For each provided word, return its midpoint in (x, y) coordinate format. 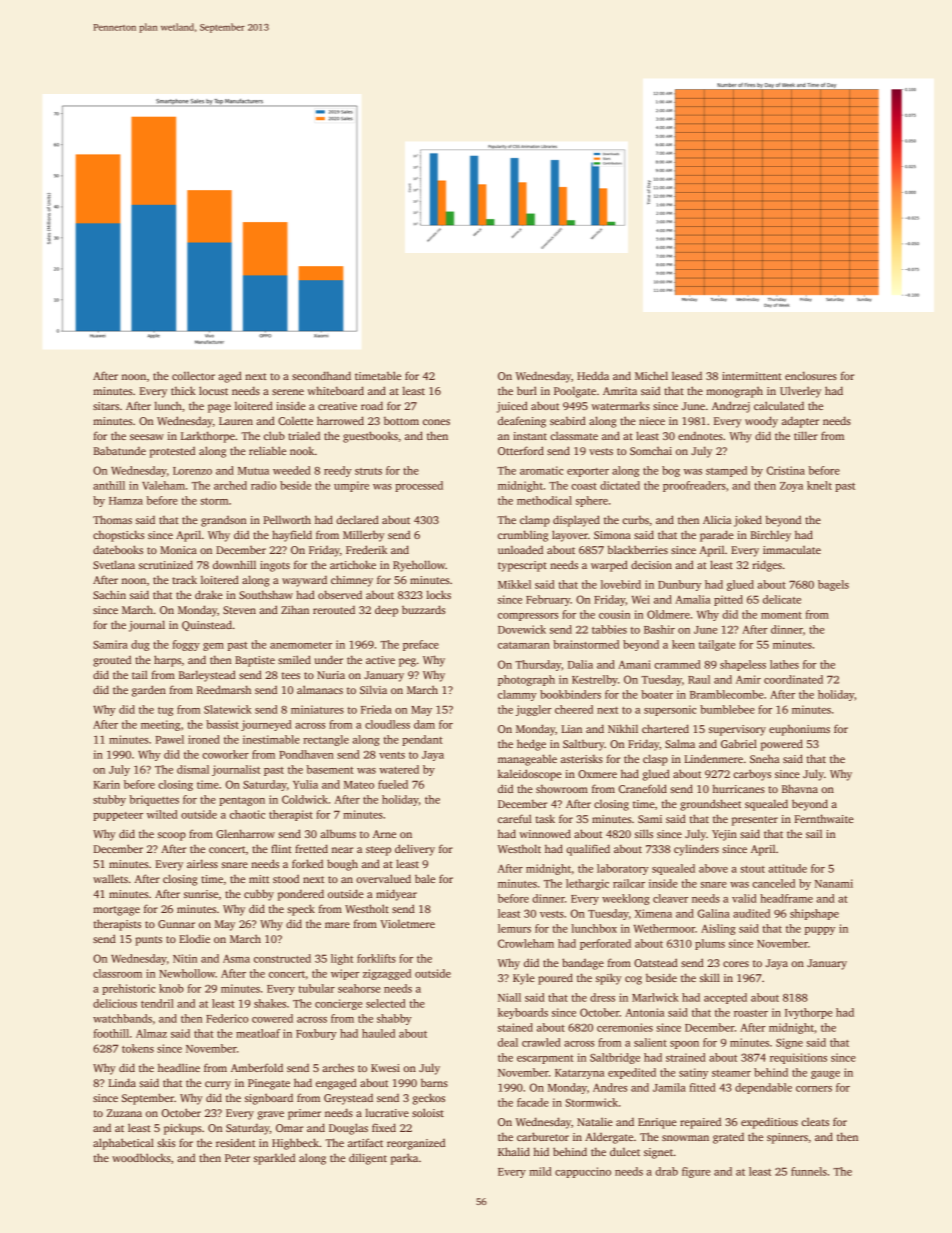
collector (193, 375)
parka (404, 1159)
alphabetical (123, 1144)
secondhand (321, 375)
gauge (825, 1075)
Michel (651, 375)
